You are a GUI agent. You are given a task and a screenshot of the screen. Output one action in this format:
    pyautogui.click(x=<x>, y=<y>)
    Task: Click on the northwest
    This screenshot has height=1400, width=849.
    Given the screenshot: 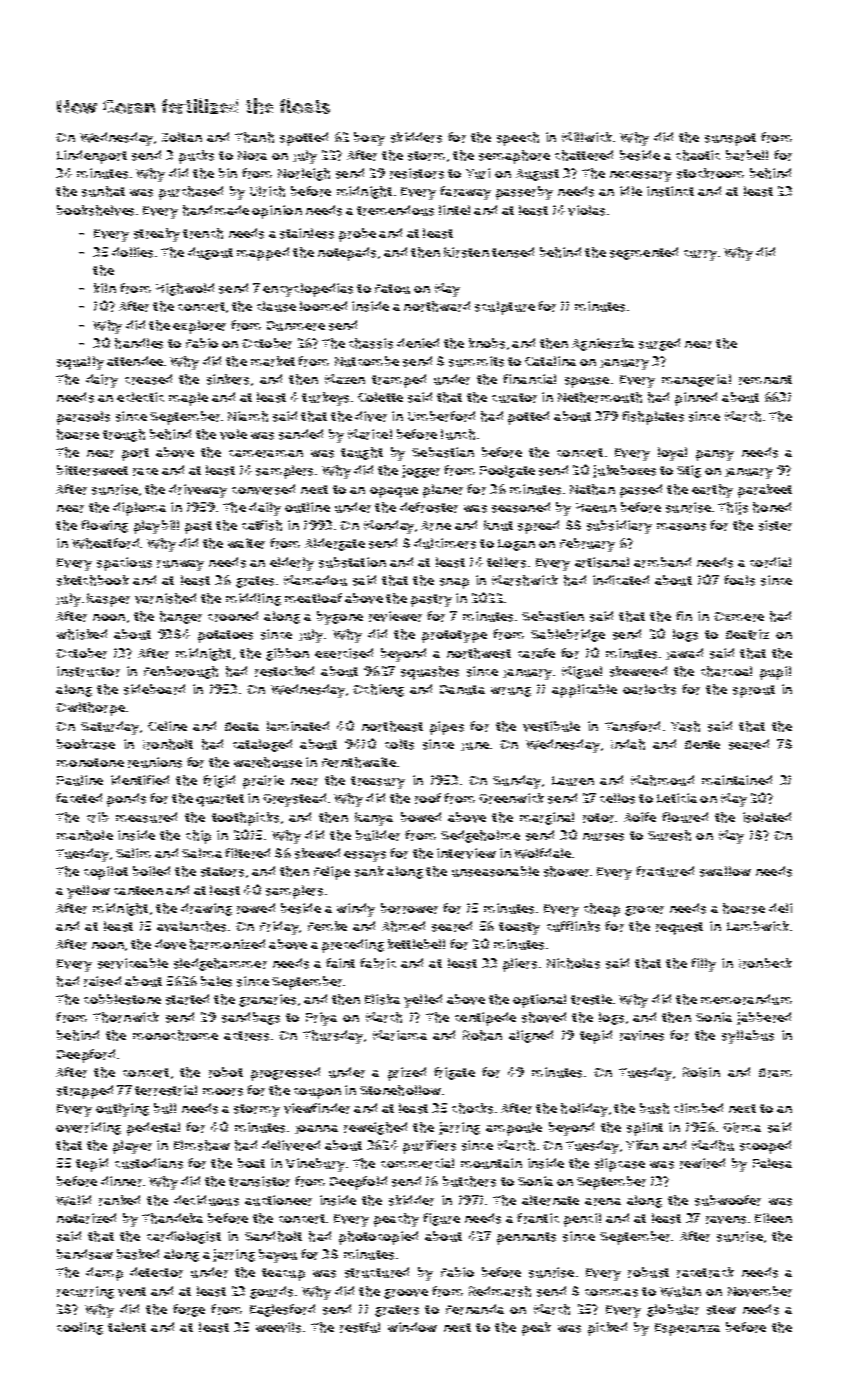 What is the action you would take?
    pyautogui.click(x=479, y=653)
